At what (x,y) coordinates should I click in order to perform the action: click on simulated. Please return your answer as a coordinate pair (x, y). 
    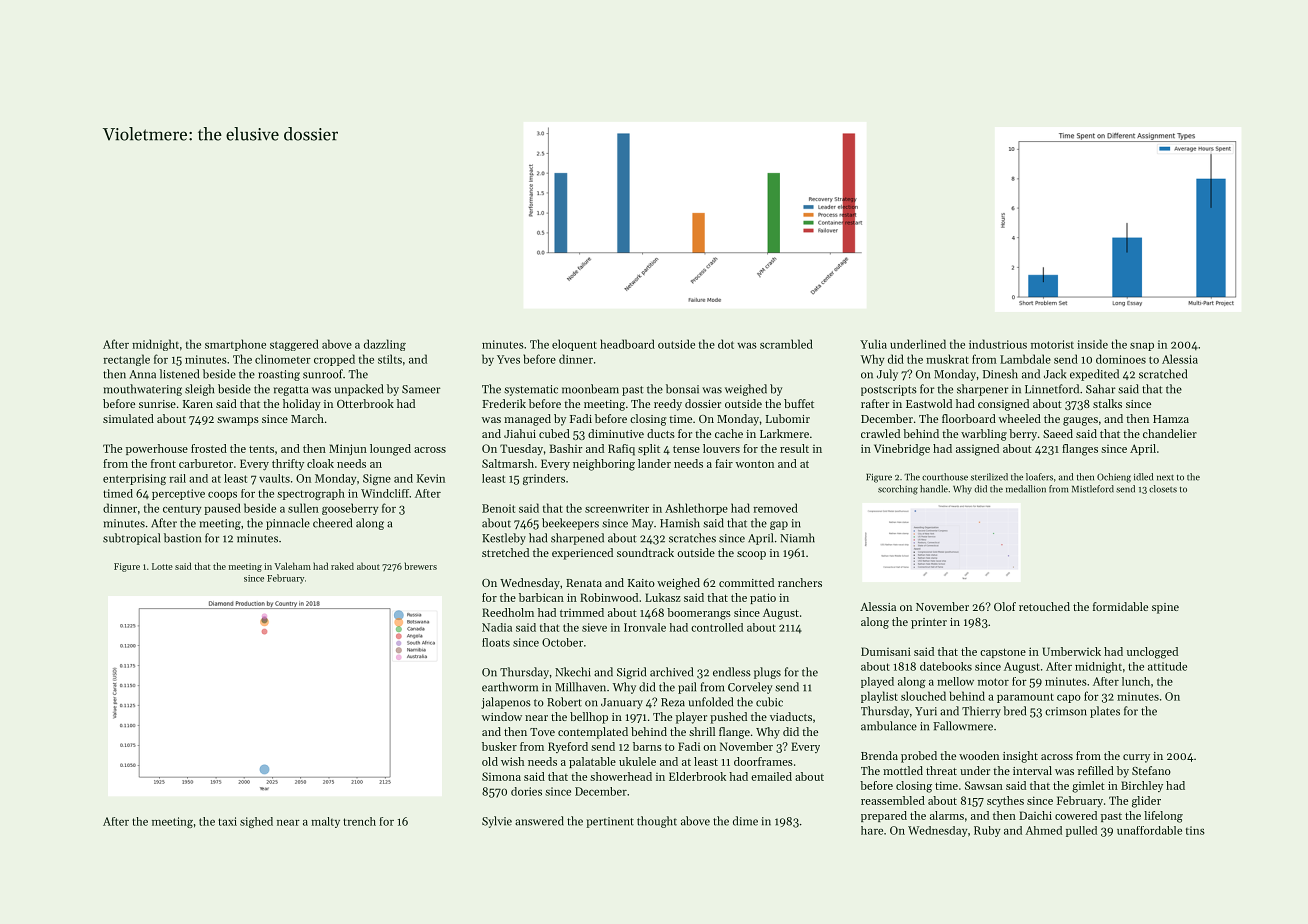
    Looking at the image, I should click on (128, 418).
